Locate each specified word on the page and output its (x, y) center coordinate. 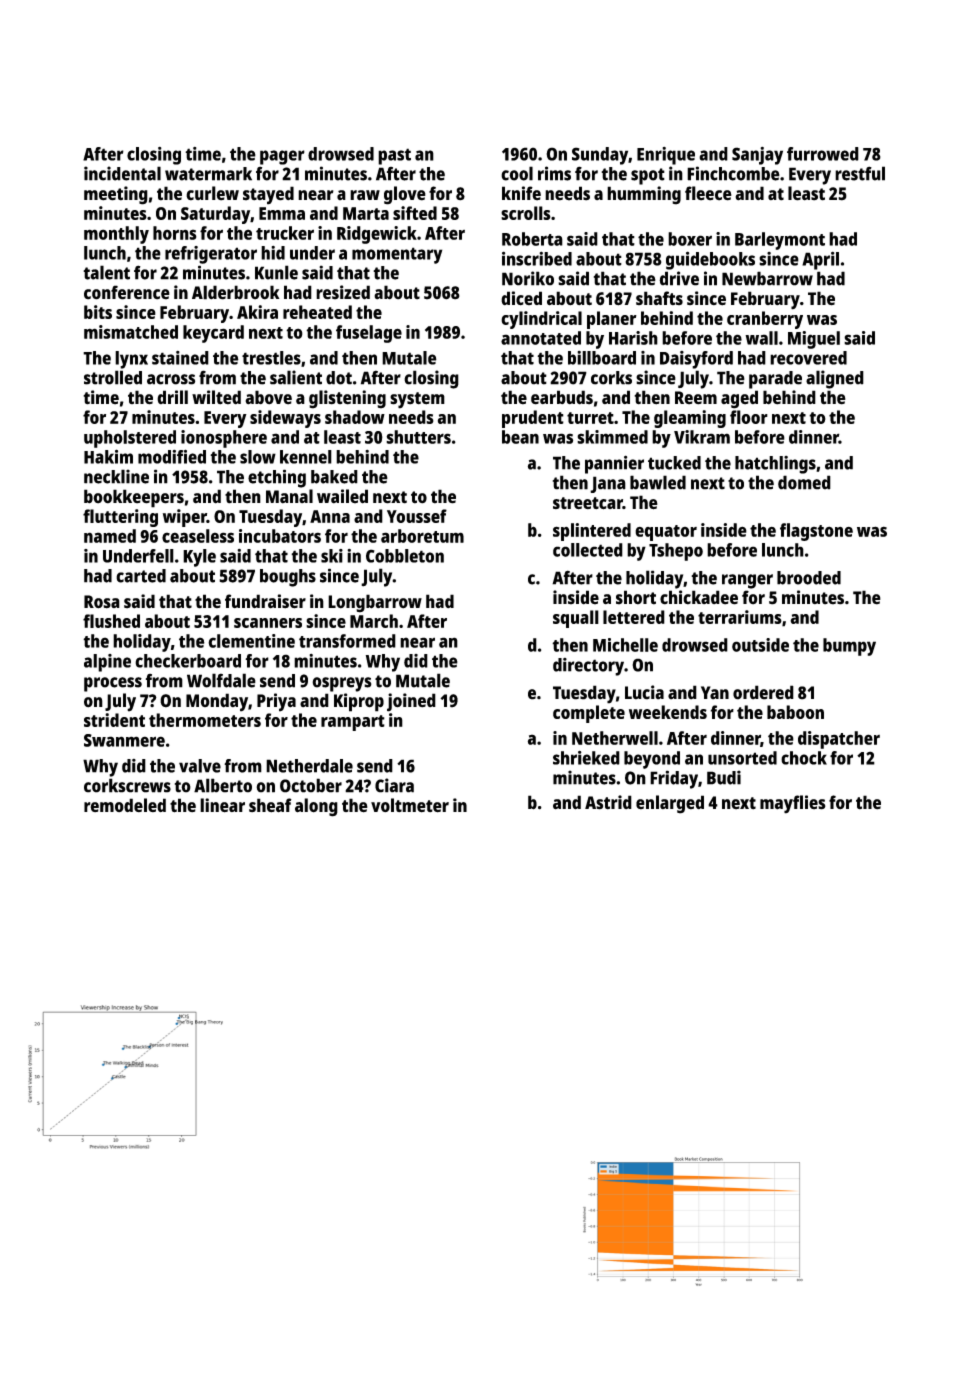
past (394, 156)
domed (804, 482)
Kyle (199, 558)
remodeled (125, 805)
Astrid (608, 802)
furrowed (823, 154)
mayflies (793, 804)
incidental (122, 173)
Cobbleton (405, 556)
